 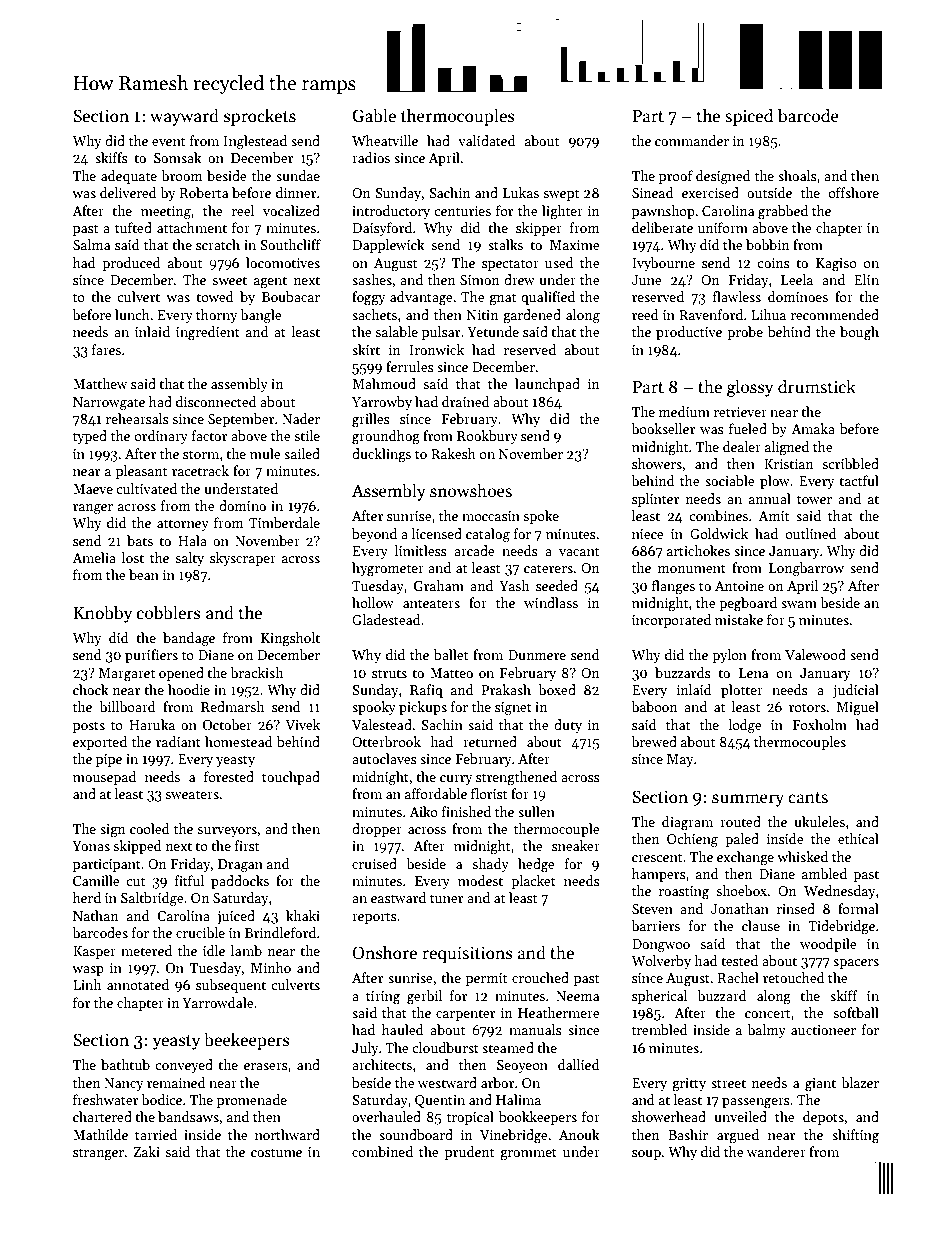 I want to click on Gable, so click(x=374, y=115).
